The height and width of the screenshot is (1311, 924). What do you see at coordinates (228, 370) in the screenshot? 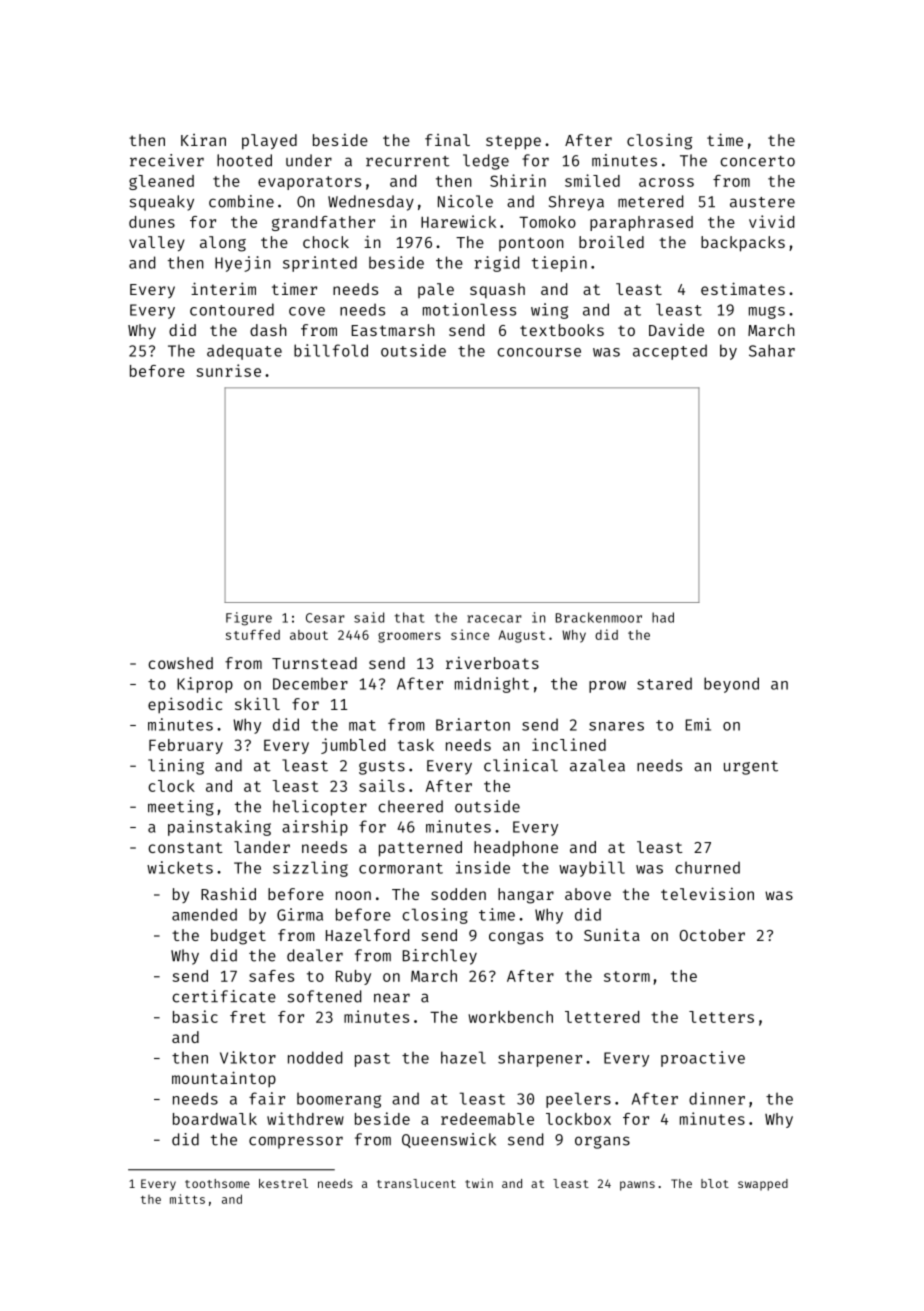
I see `sunrise` at bounding box center [228, 370].
